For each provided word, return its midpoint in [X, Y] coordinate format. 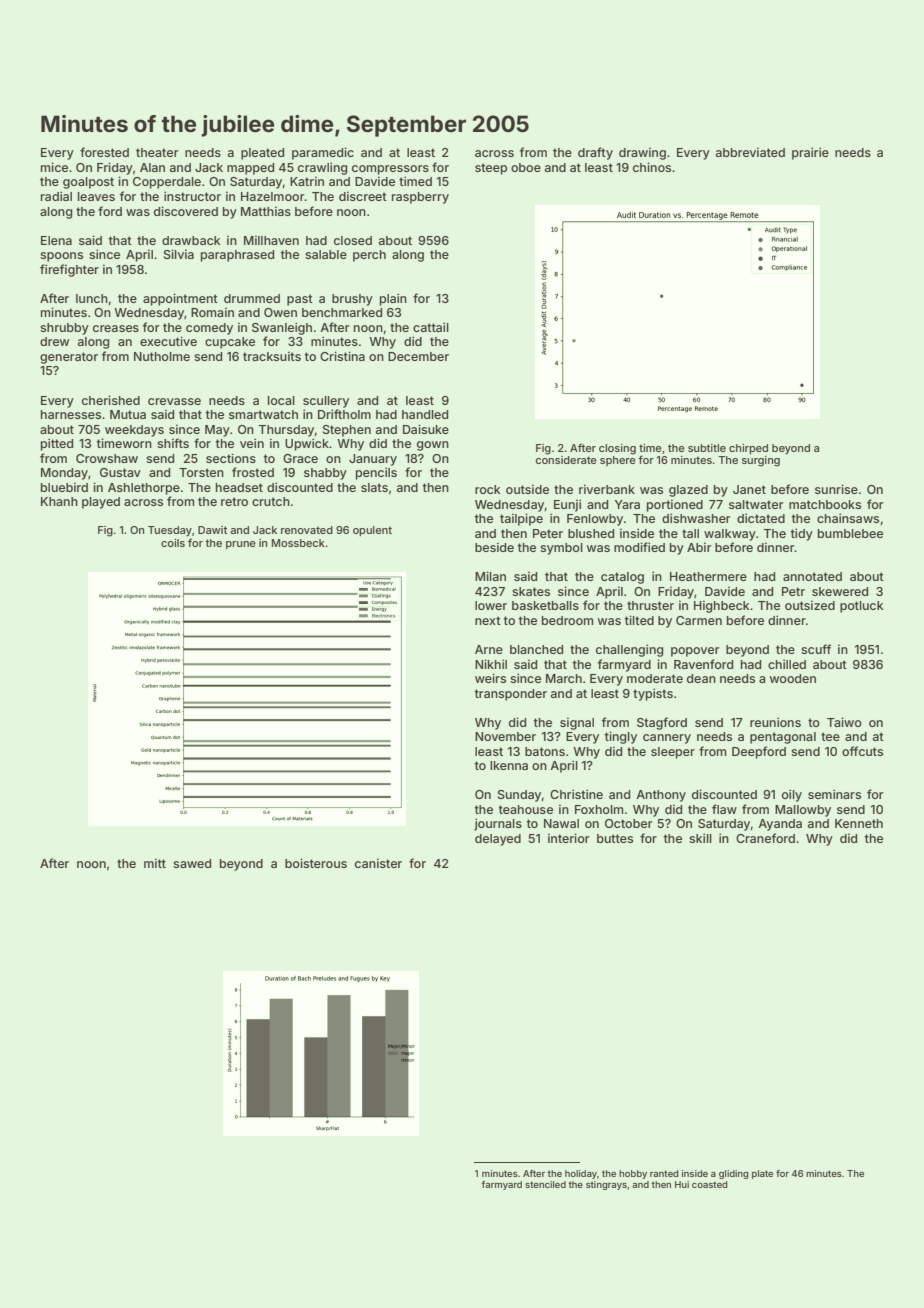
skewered [840, 591]
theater [157, 152]
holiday [581, 1174]
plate [762, 1174]
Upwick [307, 444]
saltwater [756, 504]
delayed [498, 840]
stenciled [545, 1184]
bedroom [567, 620]
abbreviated [750, 152]
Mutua [128, 414]
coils [173, 543]
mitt [155, 863]
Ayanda [780, 825]
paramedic [323, 153]
